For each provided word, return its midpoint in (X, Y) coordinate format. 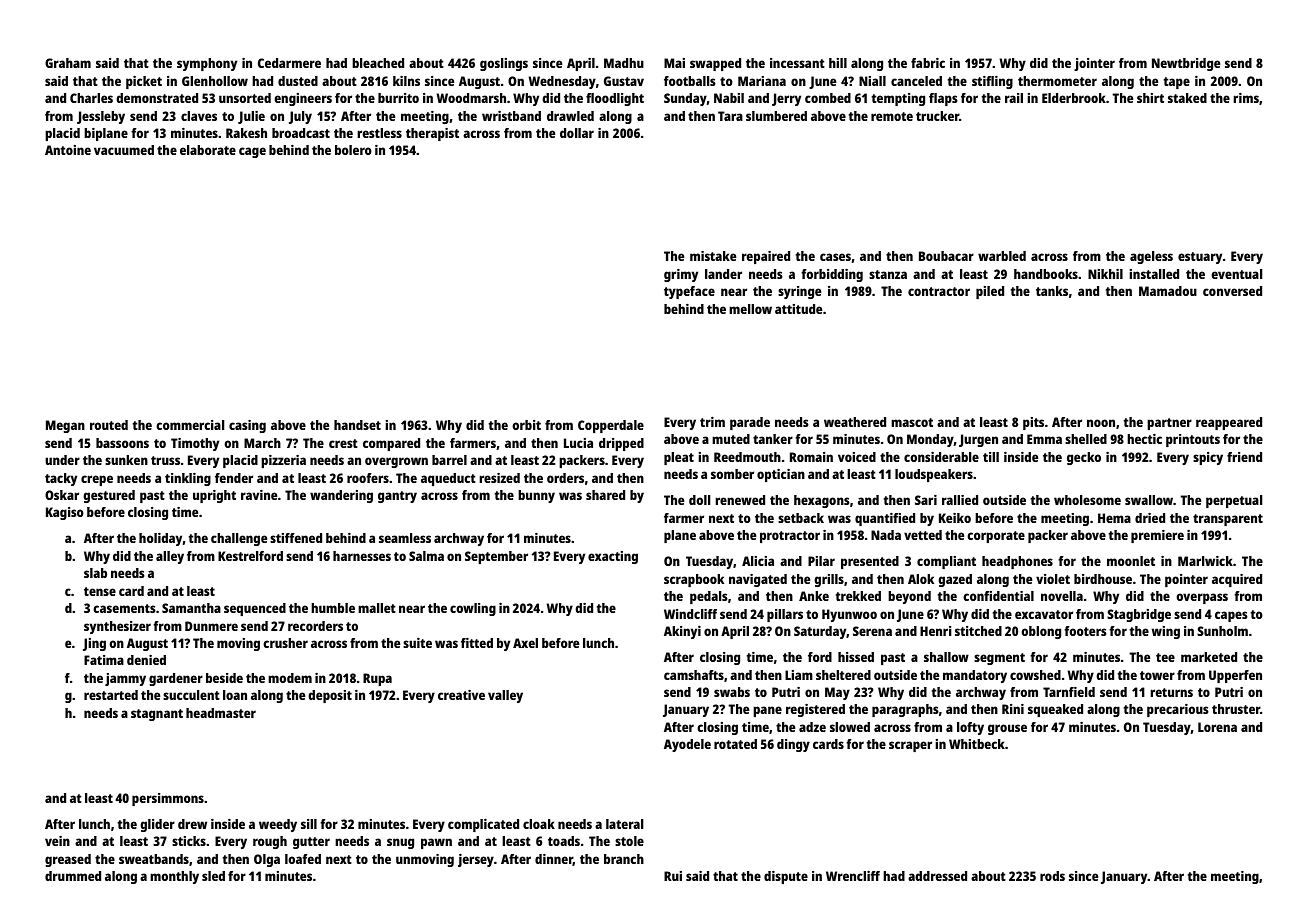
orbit (526, 425)
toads (564, 841)
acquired (1237, 580)
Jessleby (101, 117)
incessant (797, 63)
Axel (525, 643)
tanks (1052, 291)
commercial (190, 425)
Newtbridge (1186, 64)
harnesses (362, 556)
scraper (910, 746)
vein (57, 841)
